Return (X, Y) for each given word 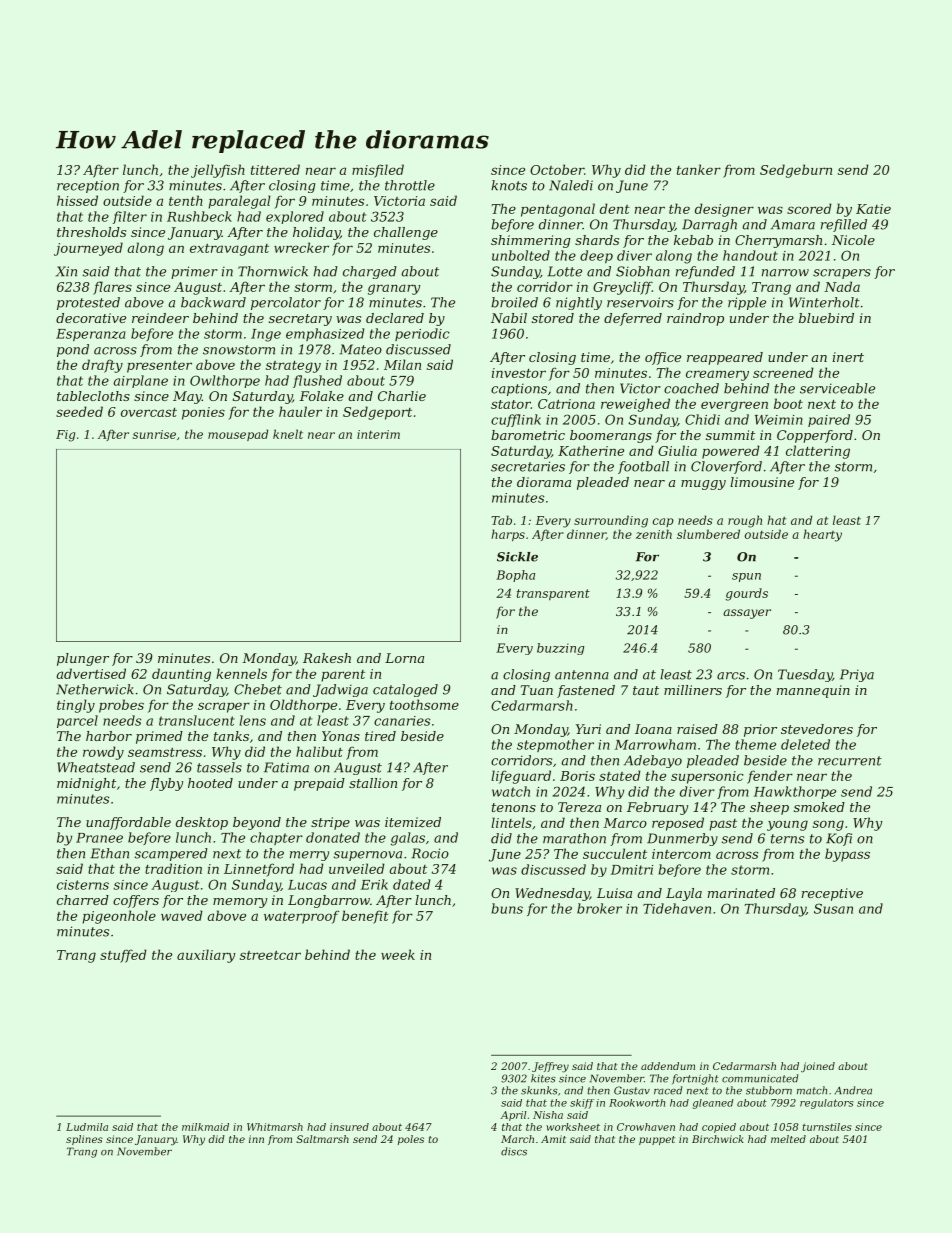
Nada (842, 286)
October (557, 169)
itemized (413, 822)
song (828, 825)
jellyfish (218, 171)
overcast (149, 412)
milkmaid (205, 1127)
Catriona (566, 404)
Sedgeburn (796, 171)
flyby (166, 784)
